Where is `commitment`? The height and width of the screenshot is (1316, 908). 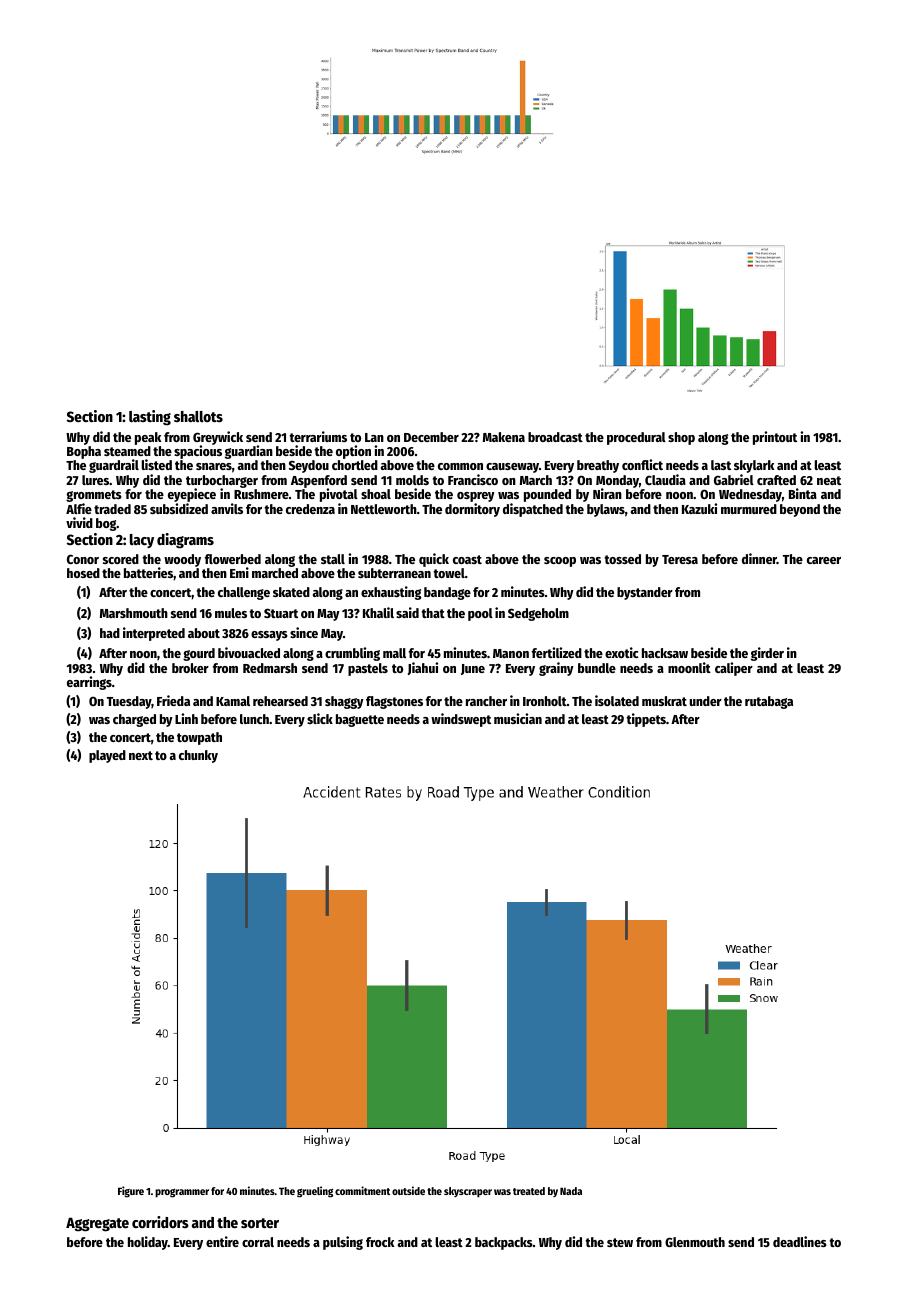
commitment is located at coordinates (362, 1190).
